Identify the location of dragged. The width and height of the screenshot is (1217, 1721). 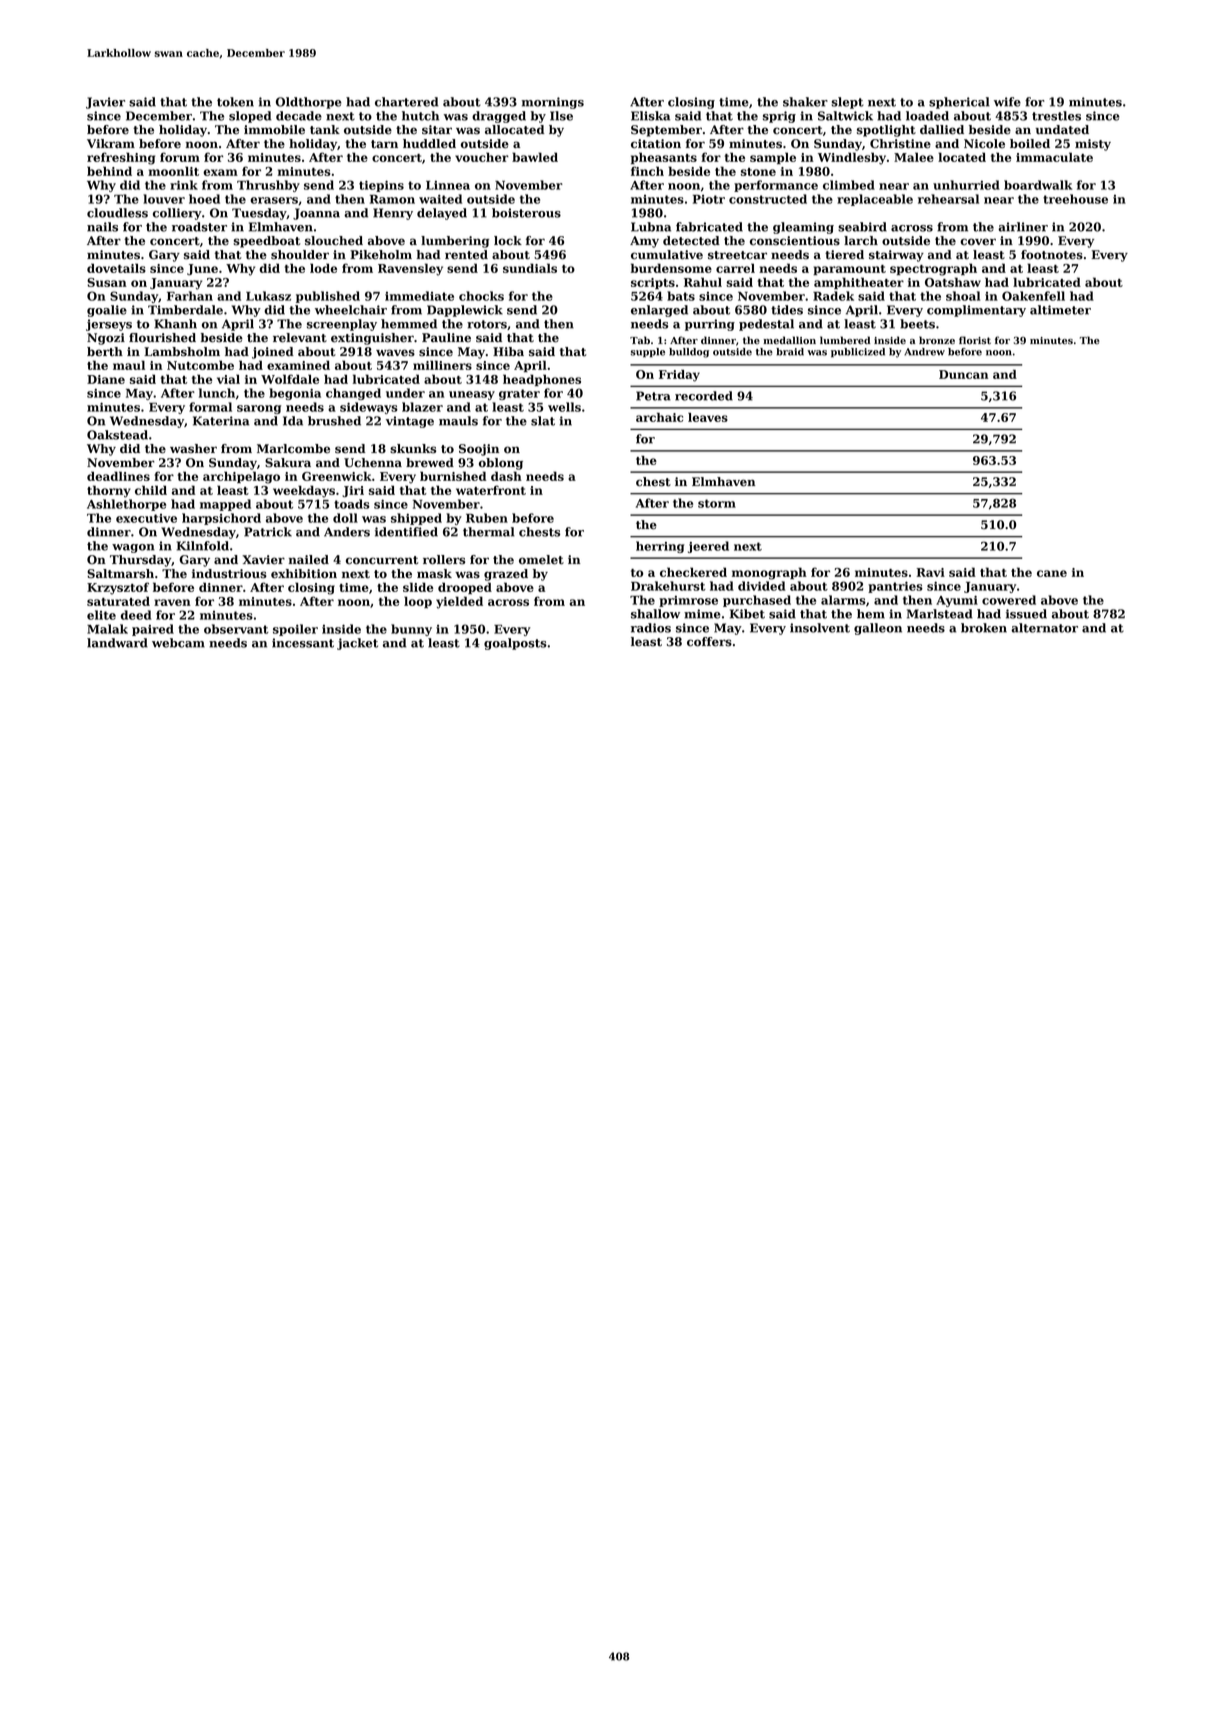
(499, 117).
